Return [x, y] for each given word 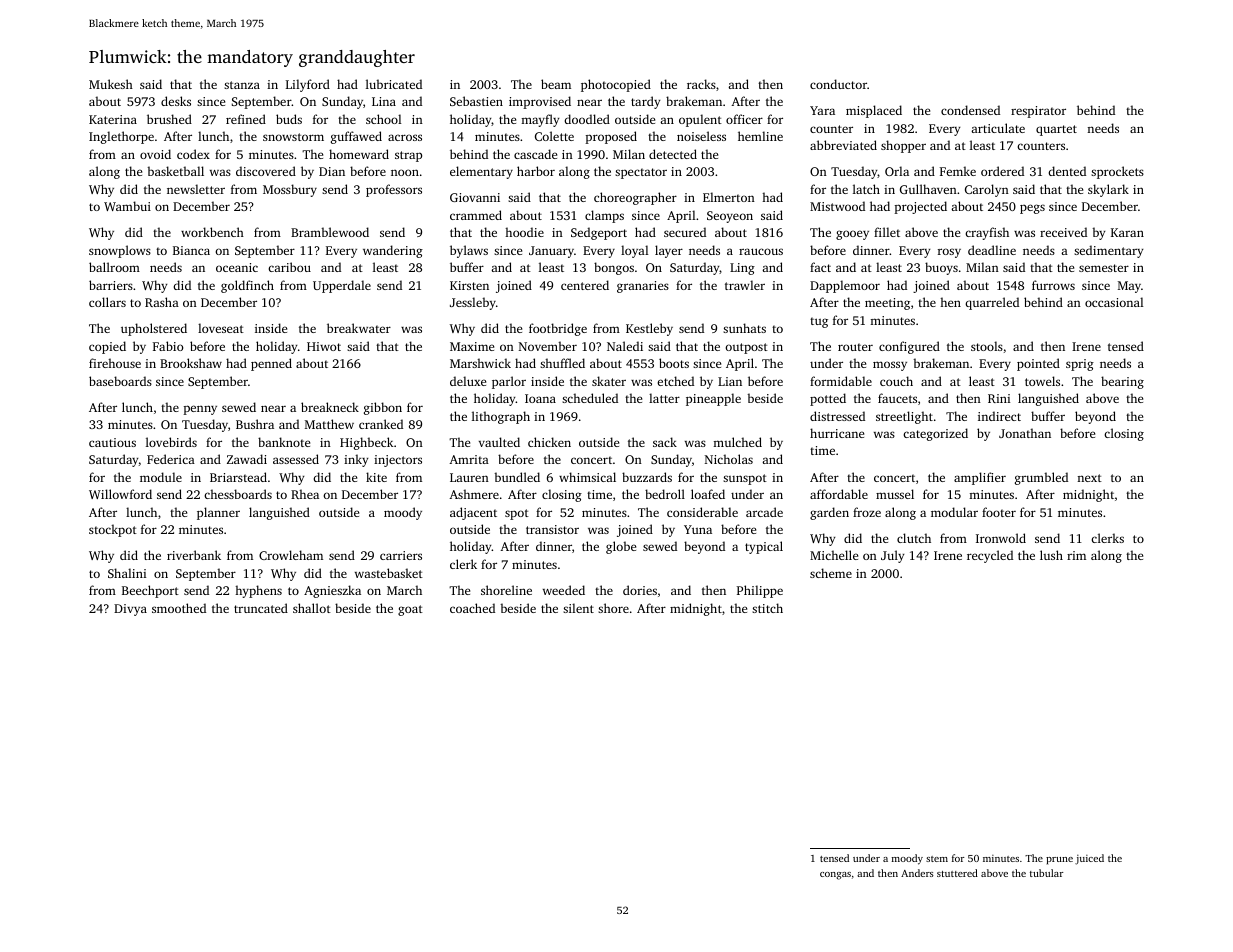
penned [271, 364]
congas [835, 876]
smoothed [179, 608]
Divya [130, 610]
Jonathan [1025, 433]
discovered [266, 171]
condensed [970, 110]
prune [1059, 861]
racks [701, 84]
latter [664, 398]
